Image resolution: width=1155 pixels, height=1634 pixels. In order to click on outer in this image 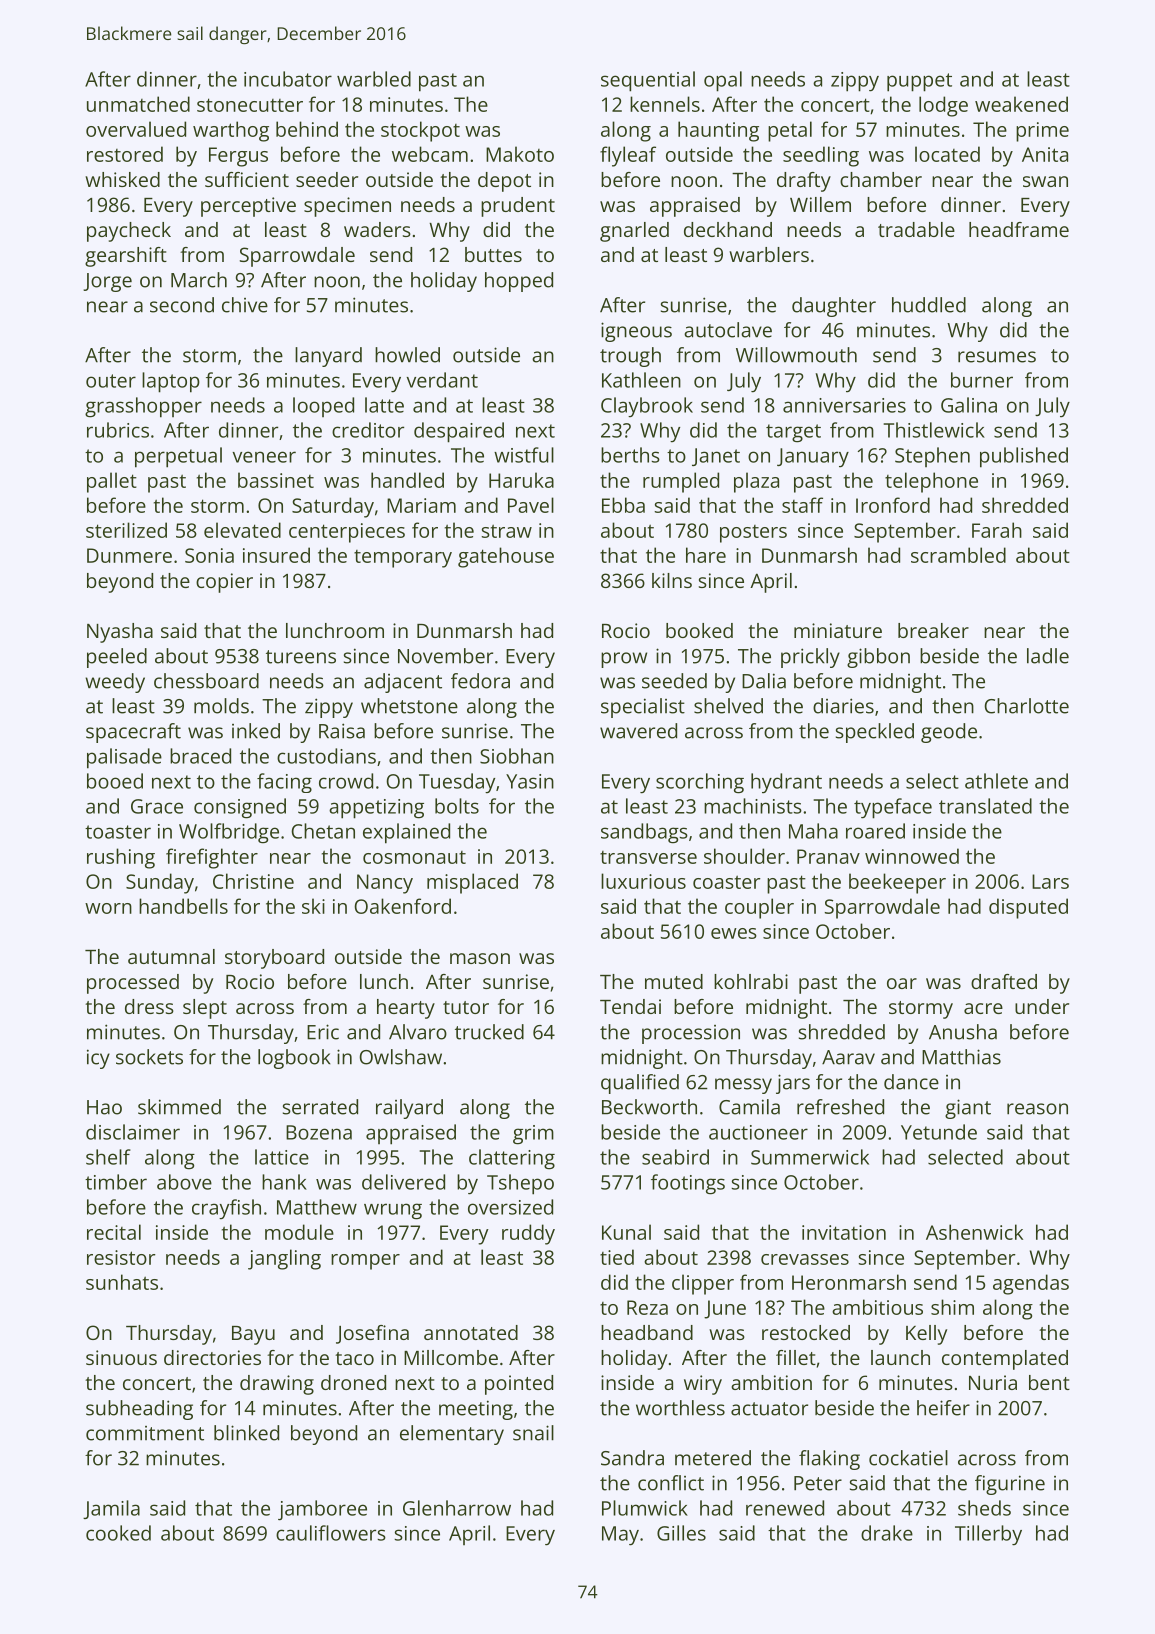, I will do `click(111, 381)`.
